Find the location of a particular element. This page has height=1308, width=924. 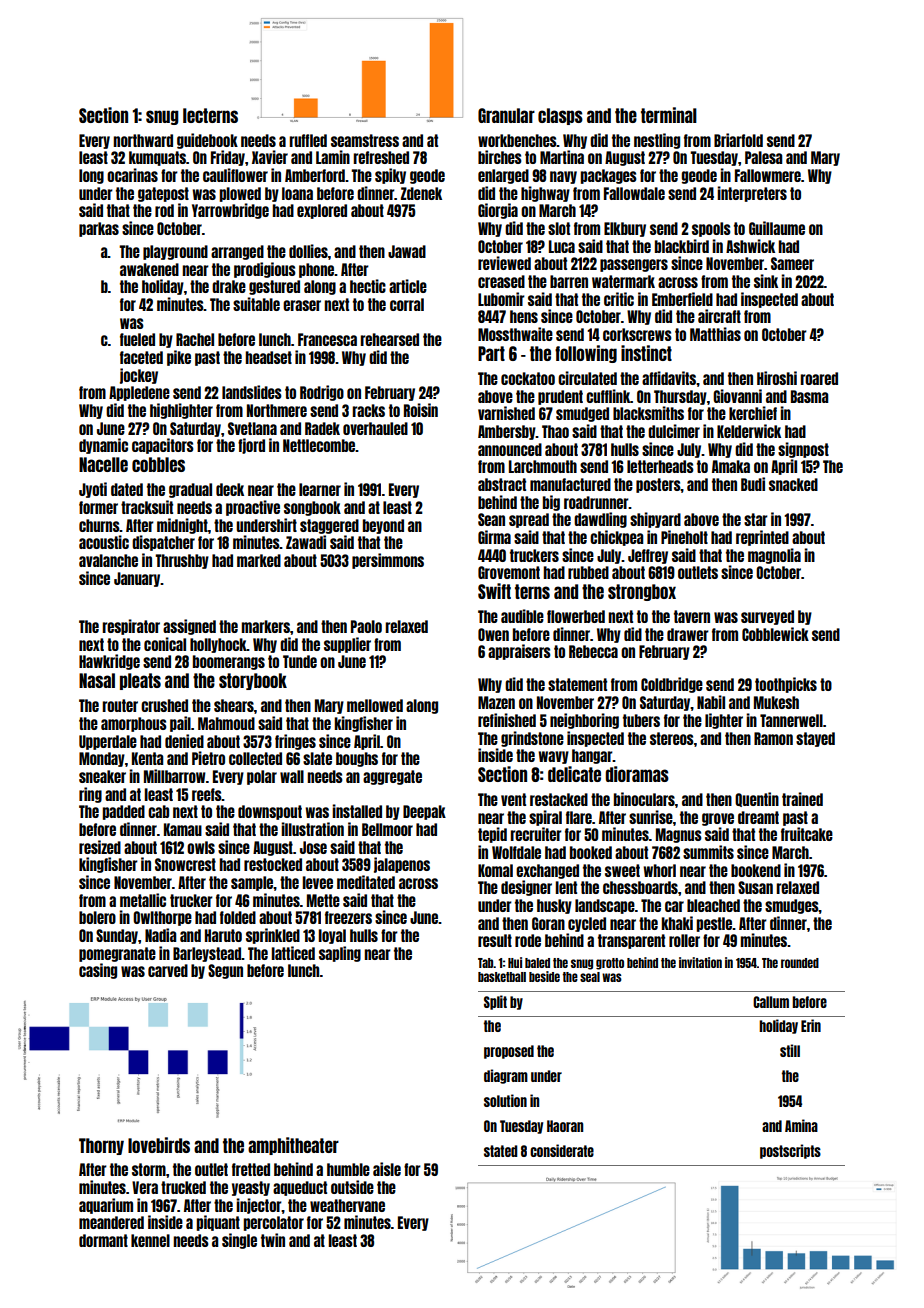

Xavier is located at coordinates (270, 157).
